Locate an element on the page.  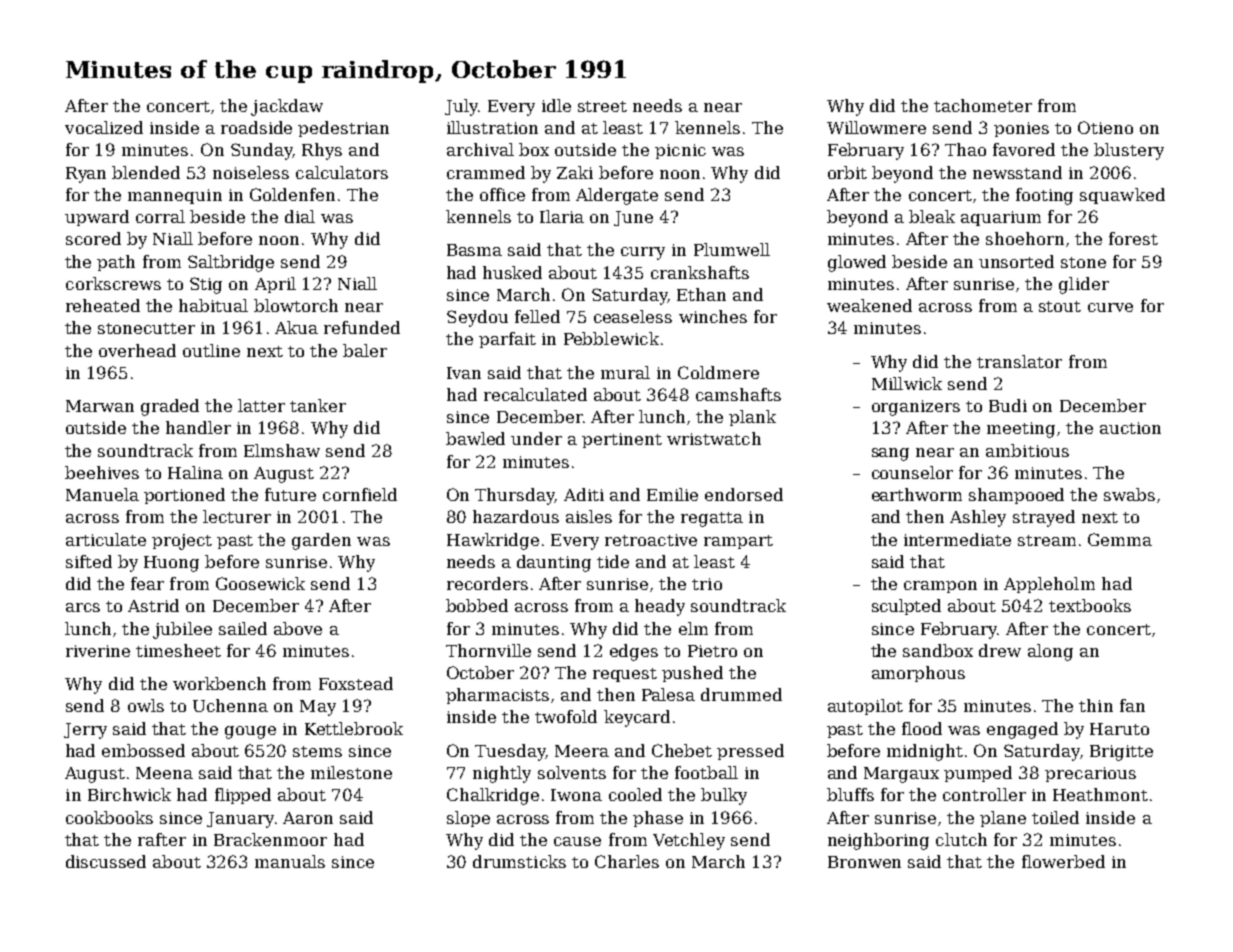
squawked is located at coordinates (1122, 196).
